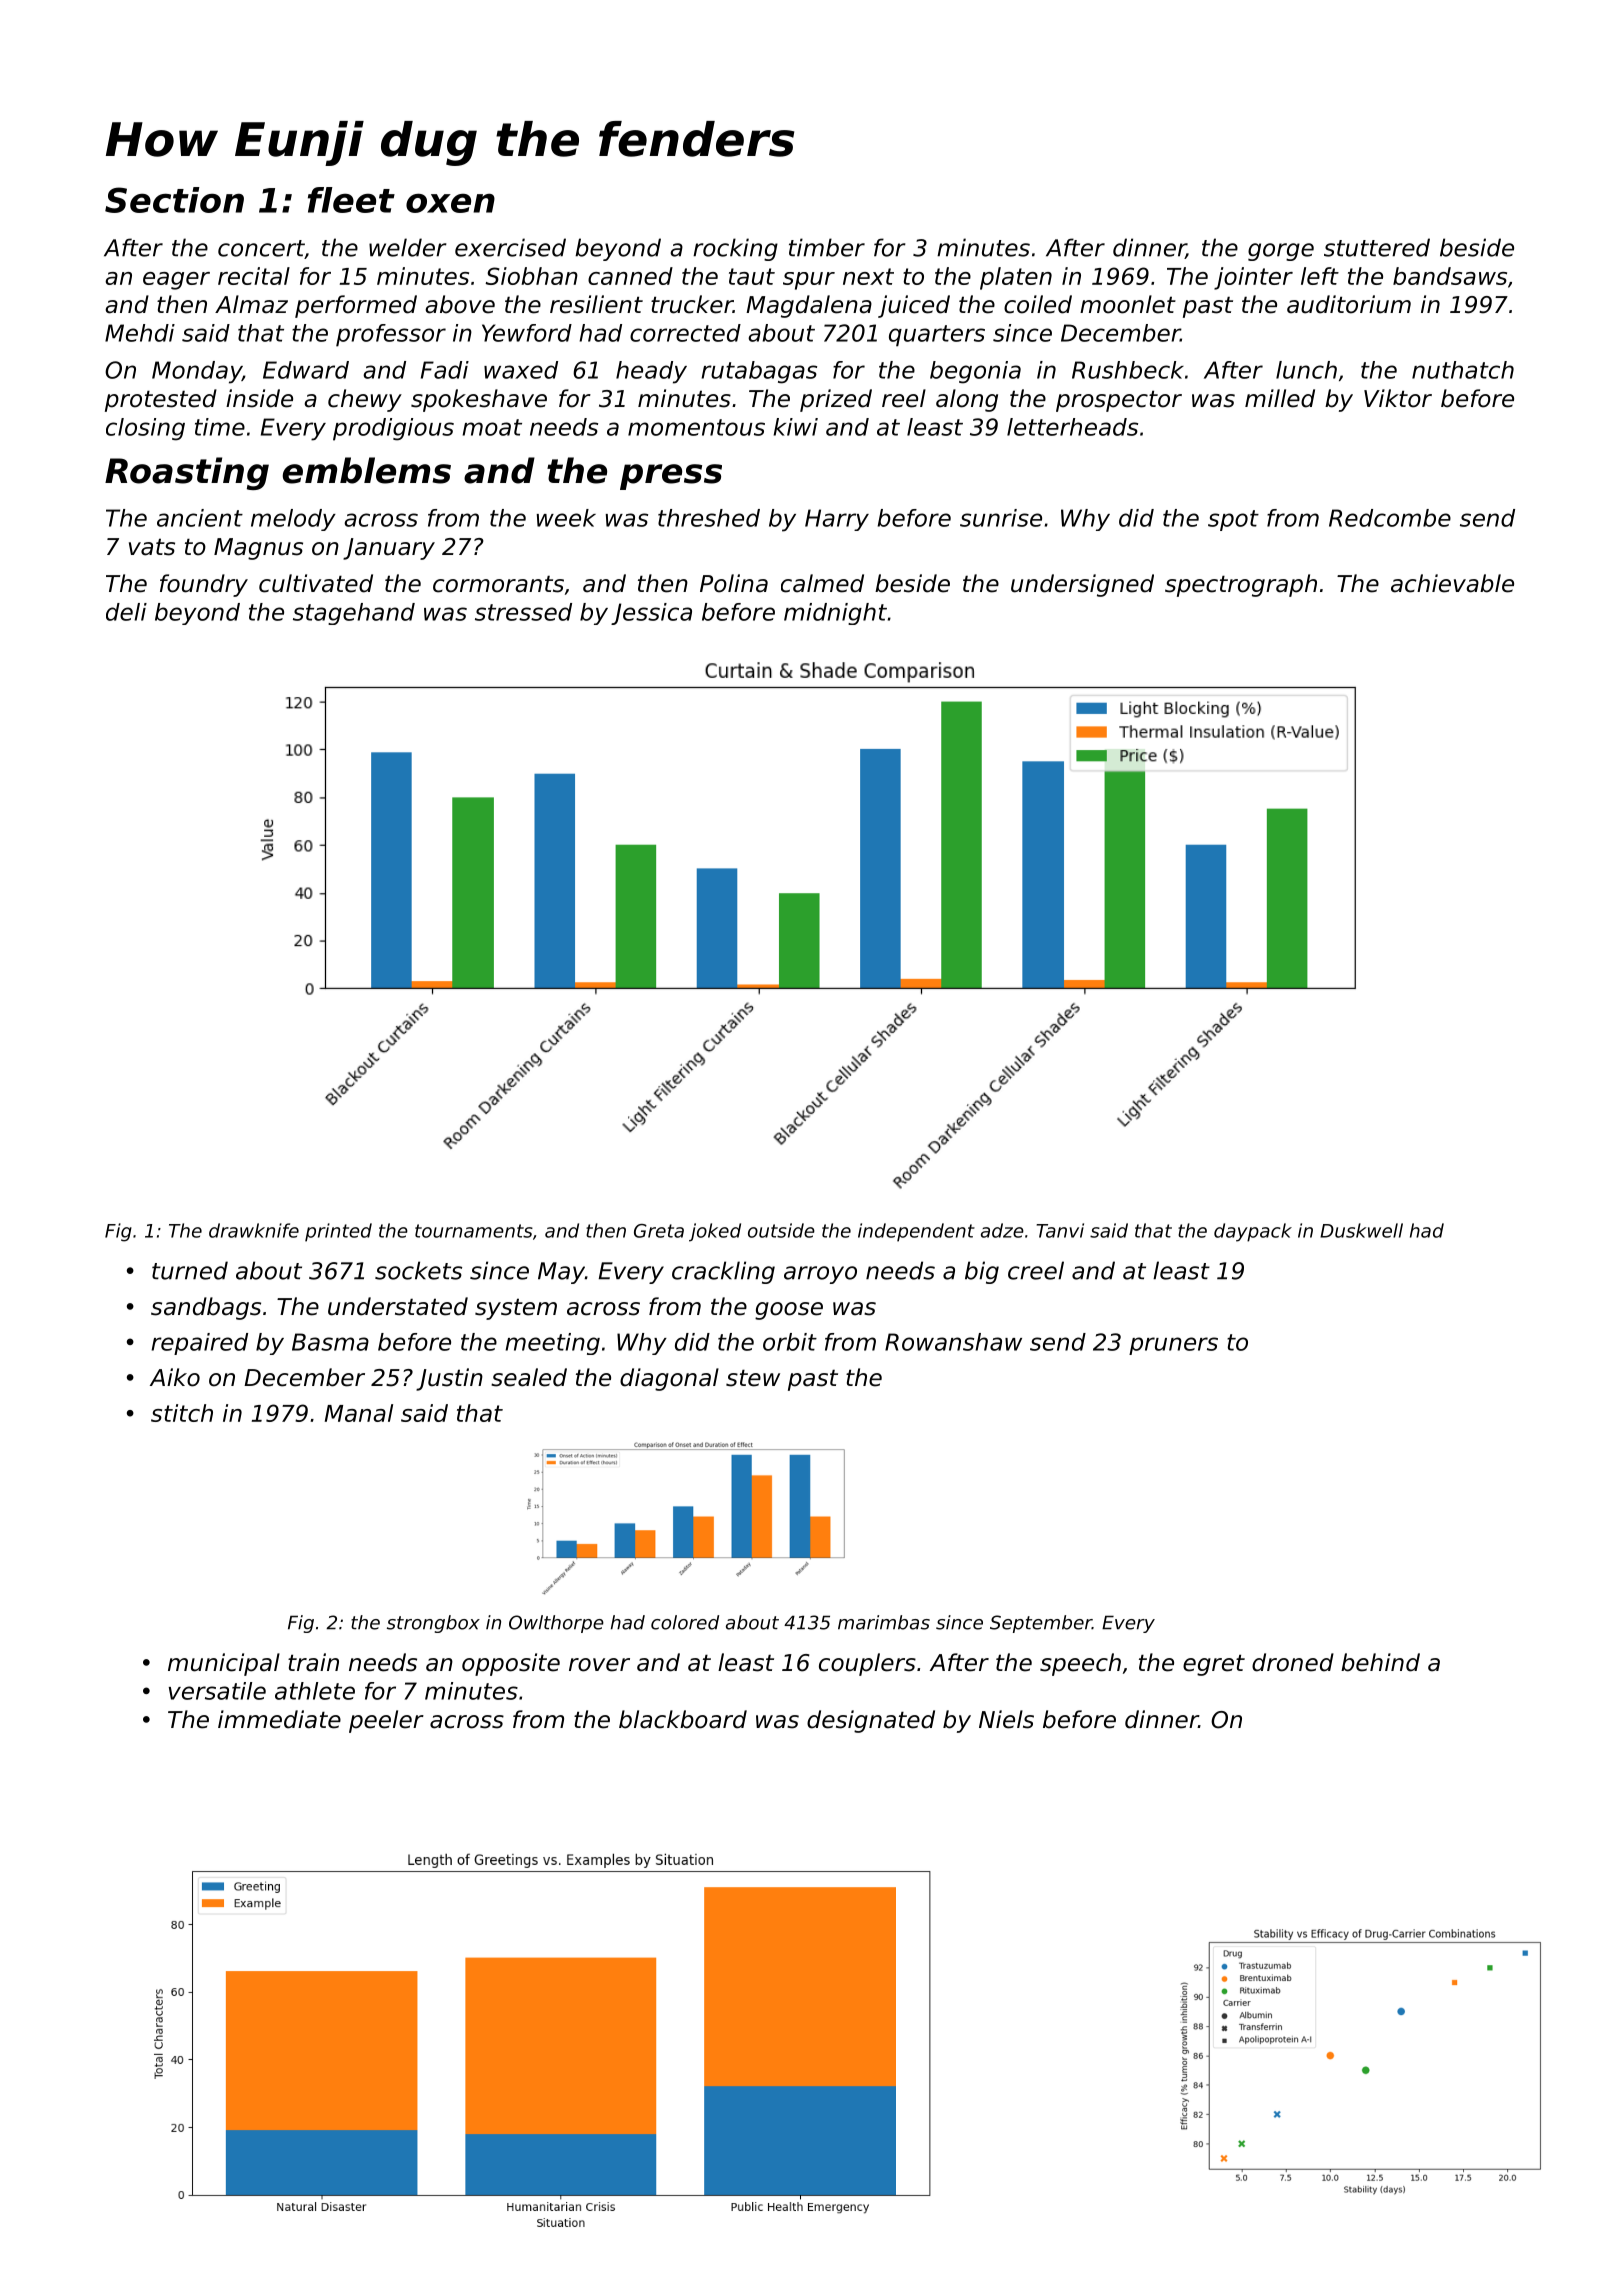 This screenshot has width=1620, height=2292. What do you see at coordinates (174, 200) in the screenshot?
I see `Section` at bounding box center [174, 200].
